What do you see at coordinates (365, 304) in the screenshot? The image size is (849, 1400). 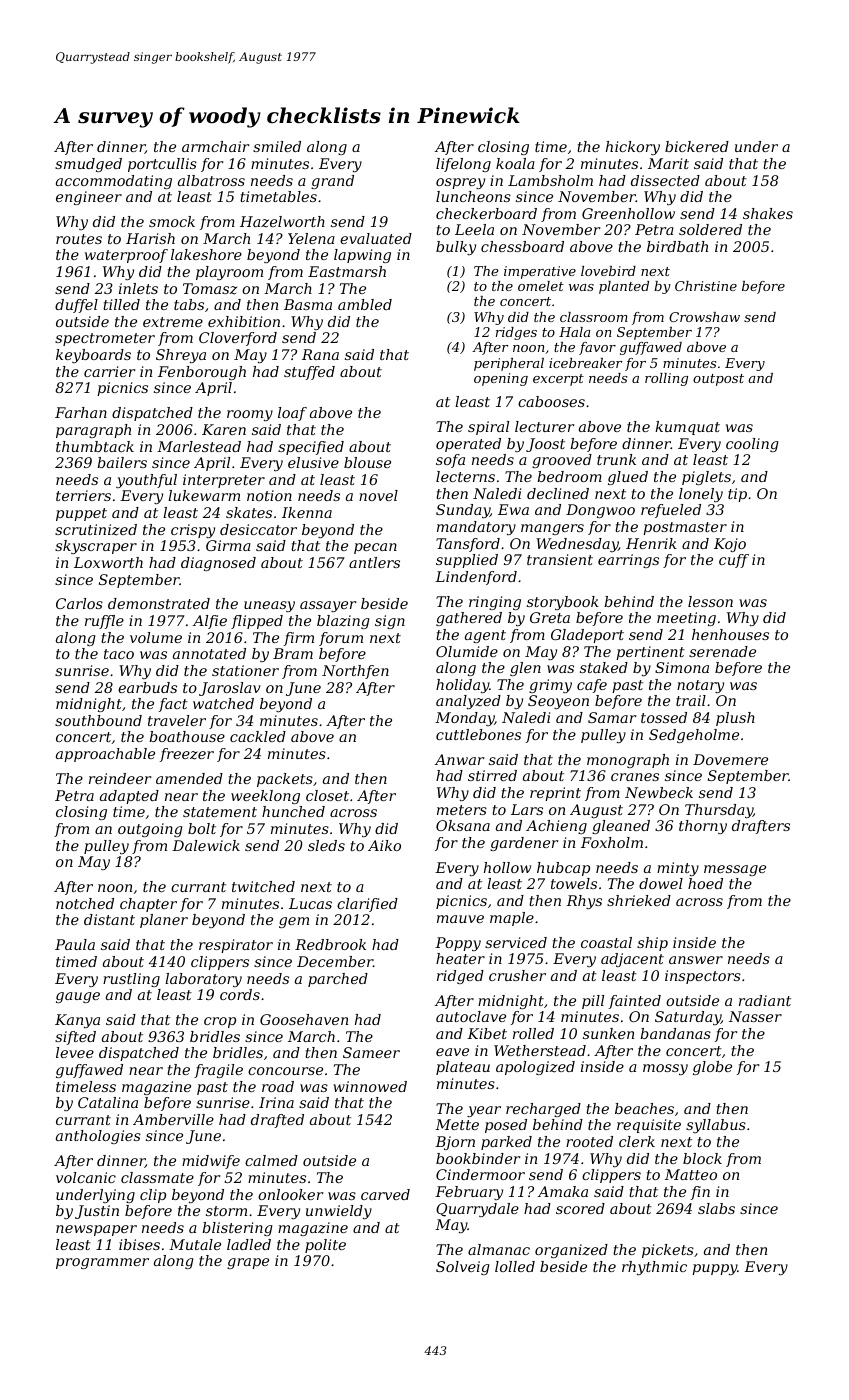 I see `ambled` at bounding box center [365, 304].
